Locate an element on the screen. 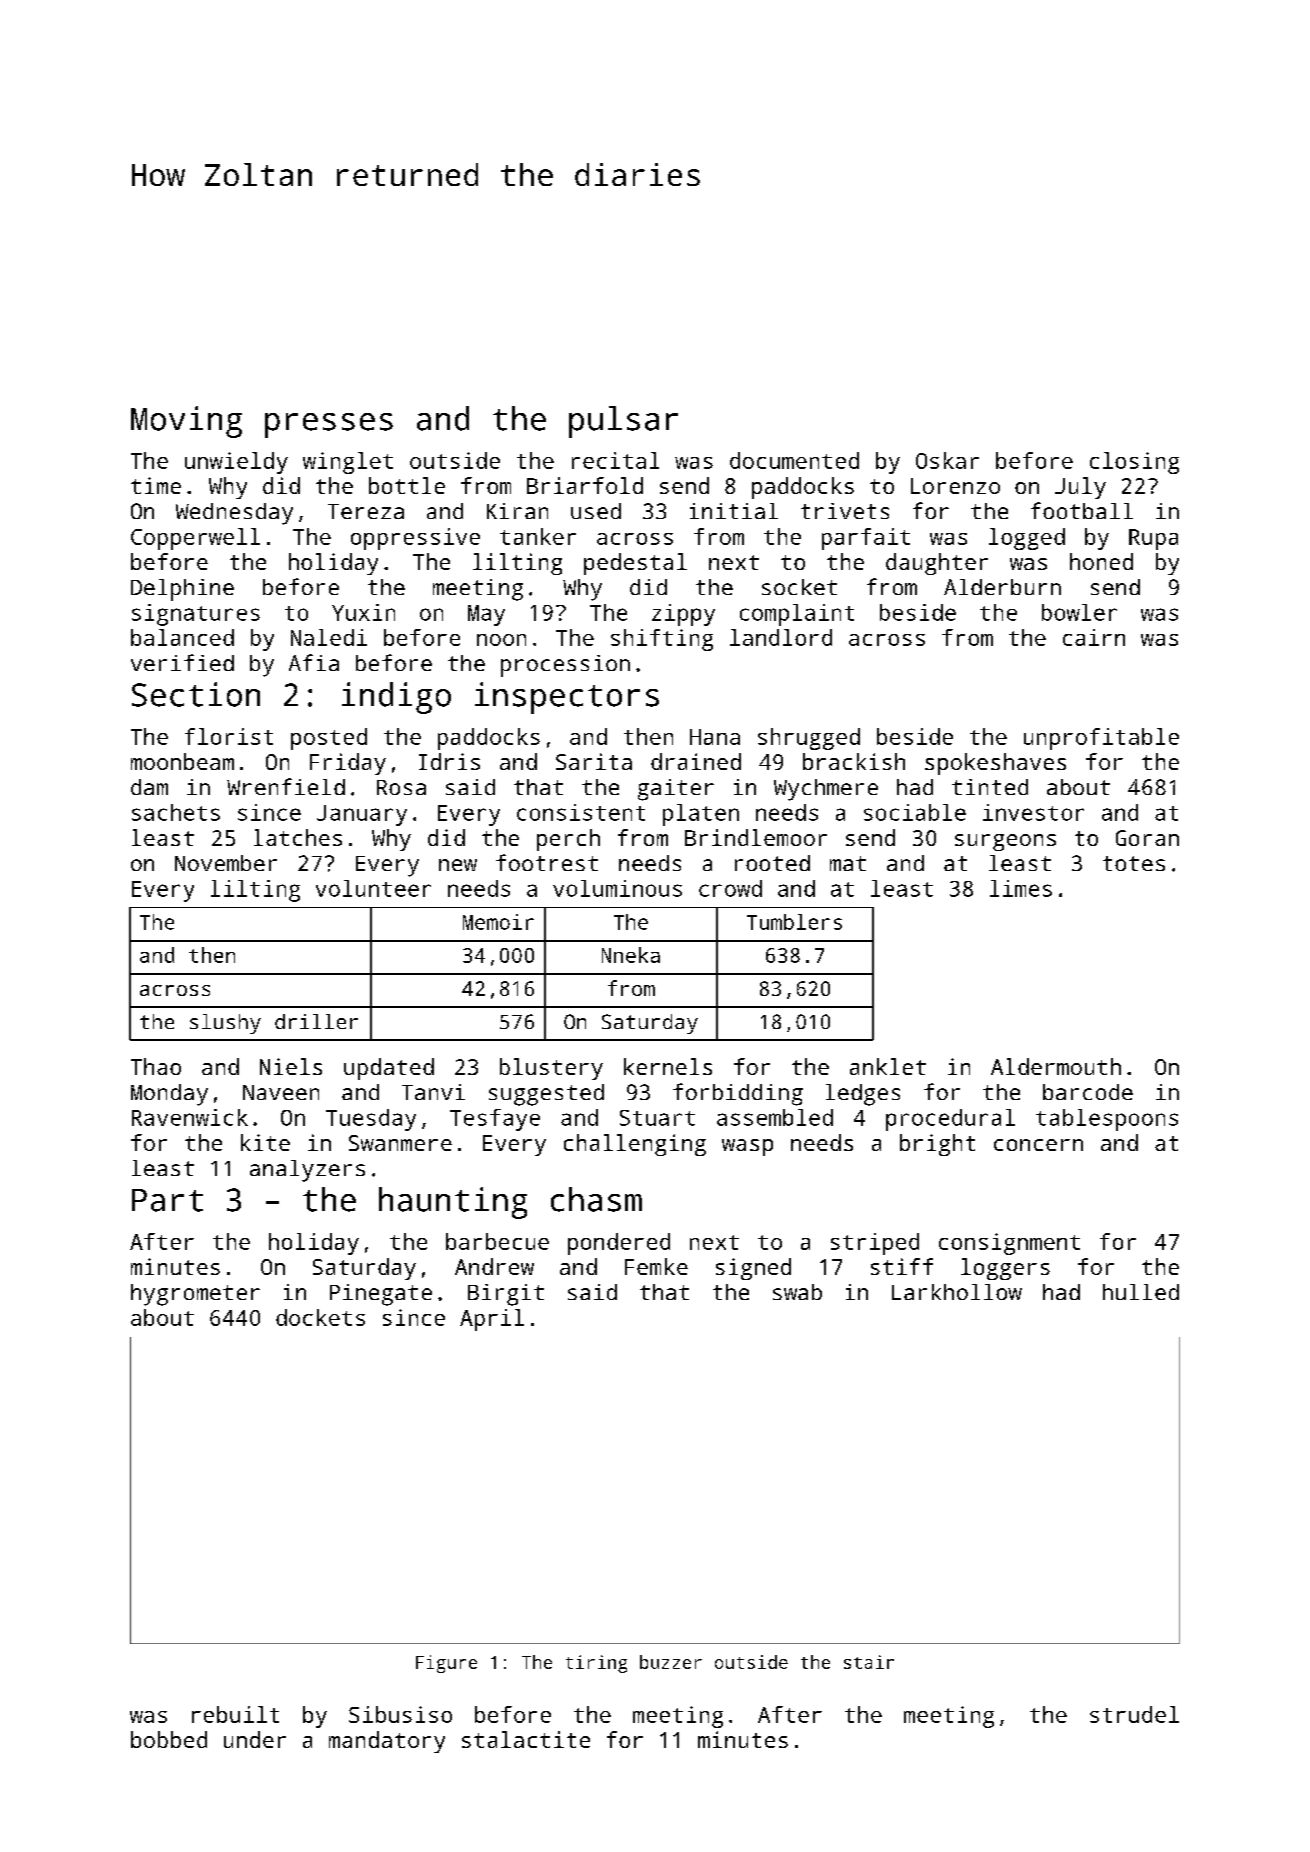 Image resolution: width=1310 pixels, height=1852 pixels. presses is located at coordinates (329, 425).
